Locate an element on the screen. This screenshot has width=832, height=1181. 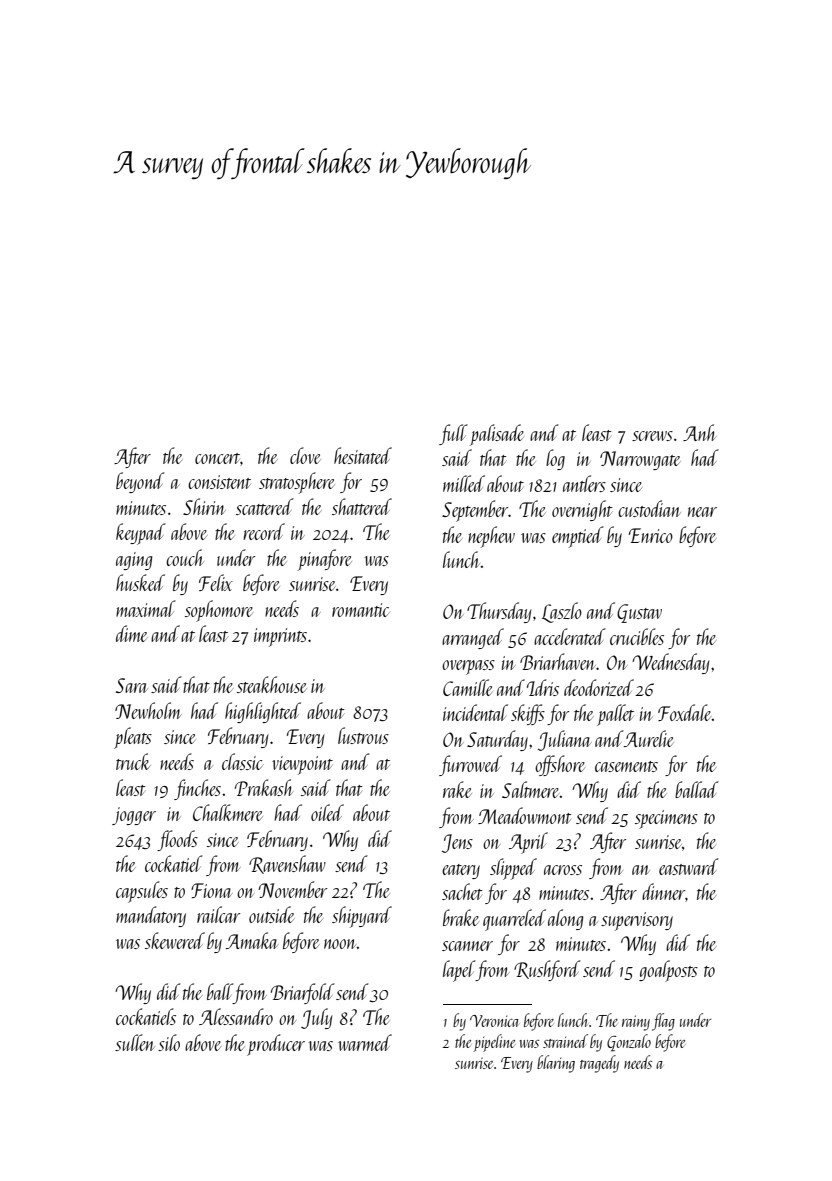
crucibles is located at coordinates (637, 636).
